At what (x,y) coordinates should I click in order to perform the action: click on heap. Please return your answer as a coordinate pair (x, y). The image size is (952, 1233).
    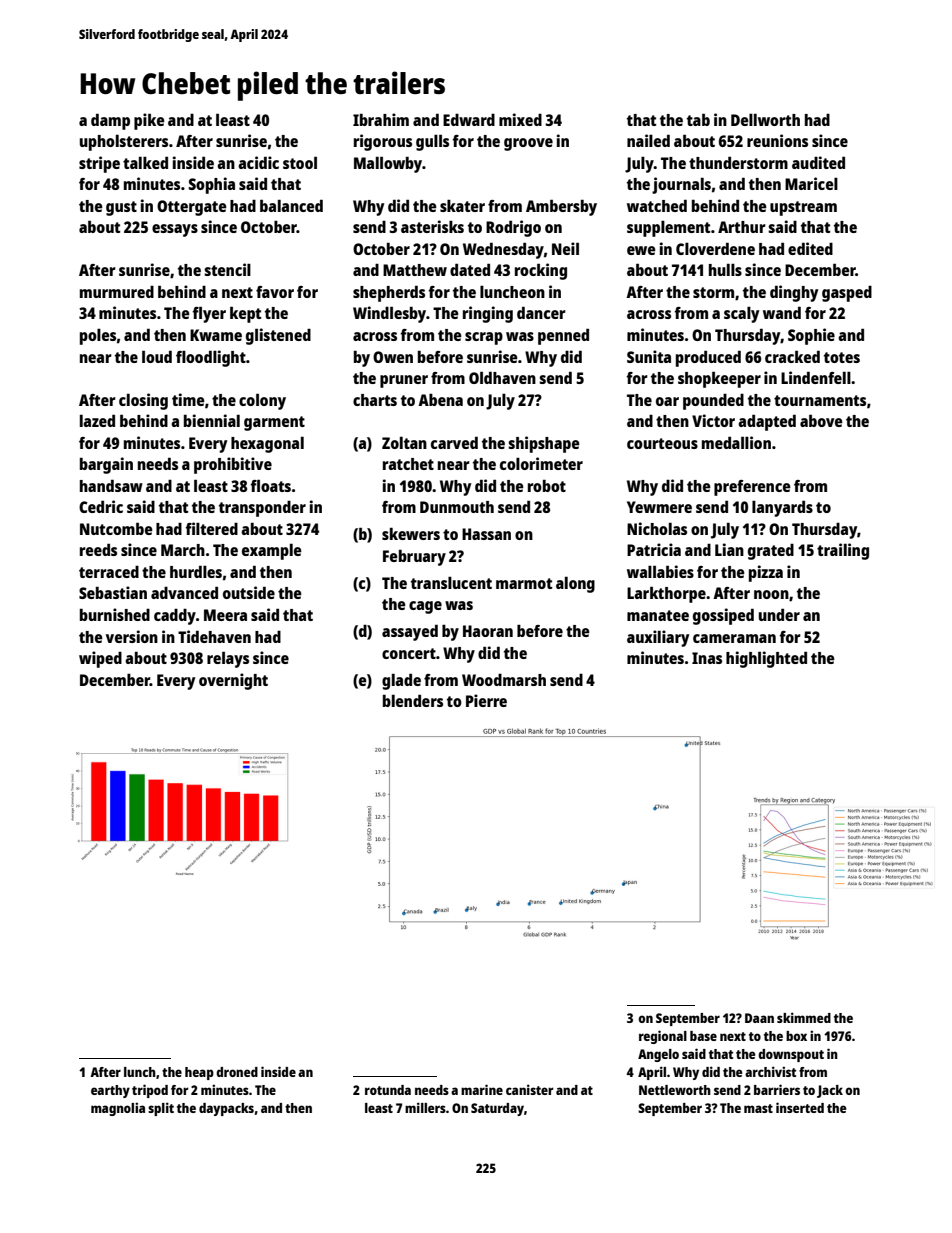
    Looking at the image, I should click on (199, 1073).
